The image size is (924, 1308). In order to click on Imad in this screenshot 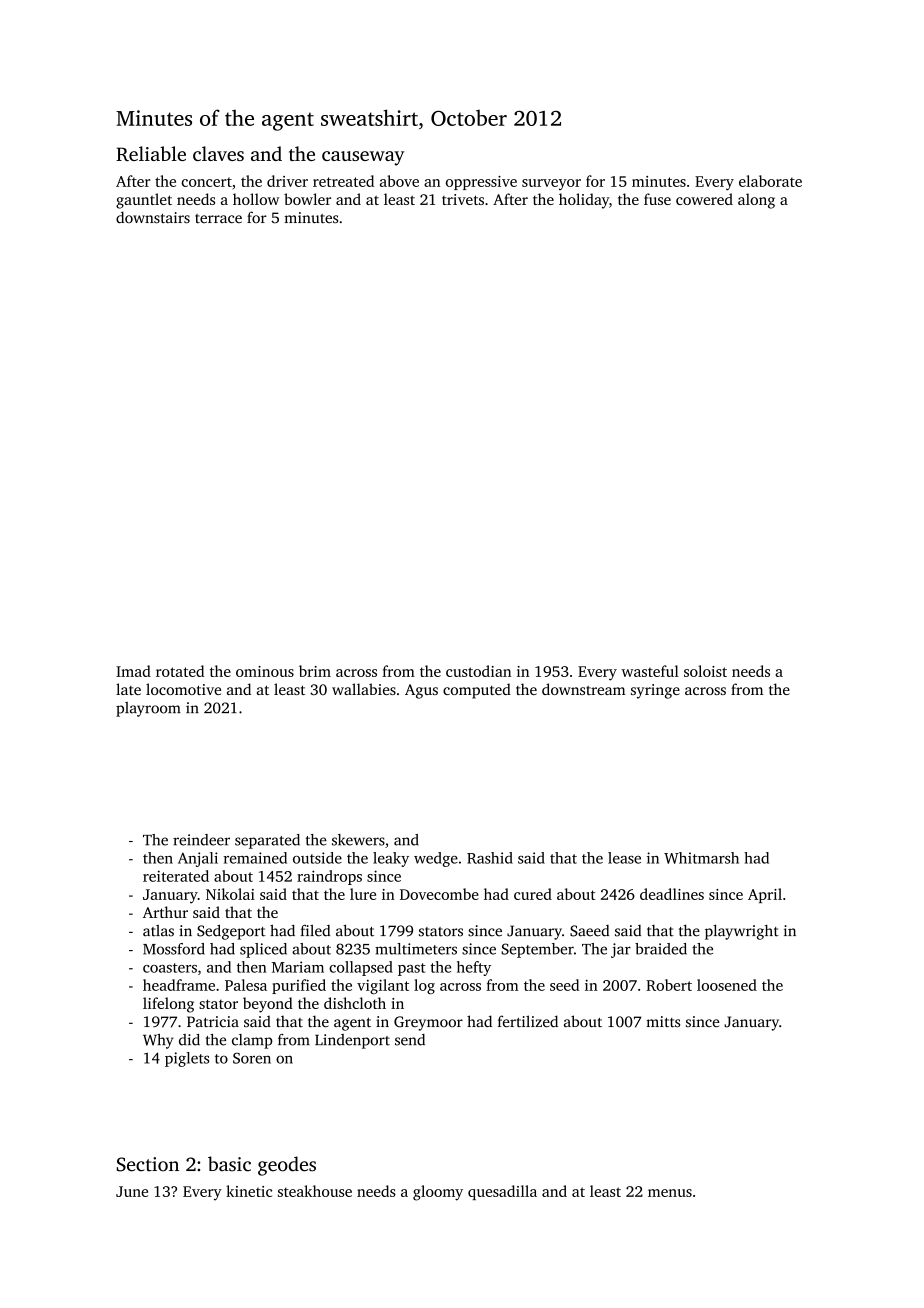, I will do `click(133, 671)`.
